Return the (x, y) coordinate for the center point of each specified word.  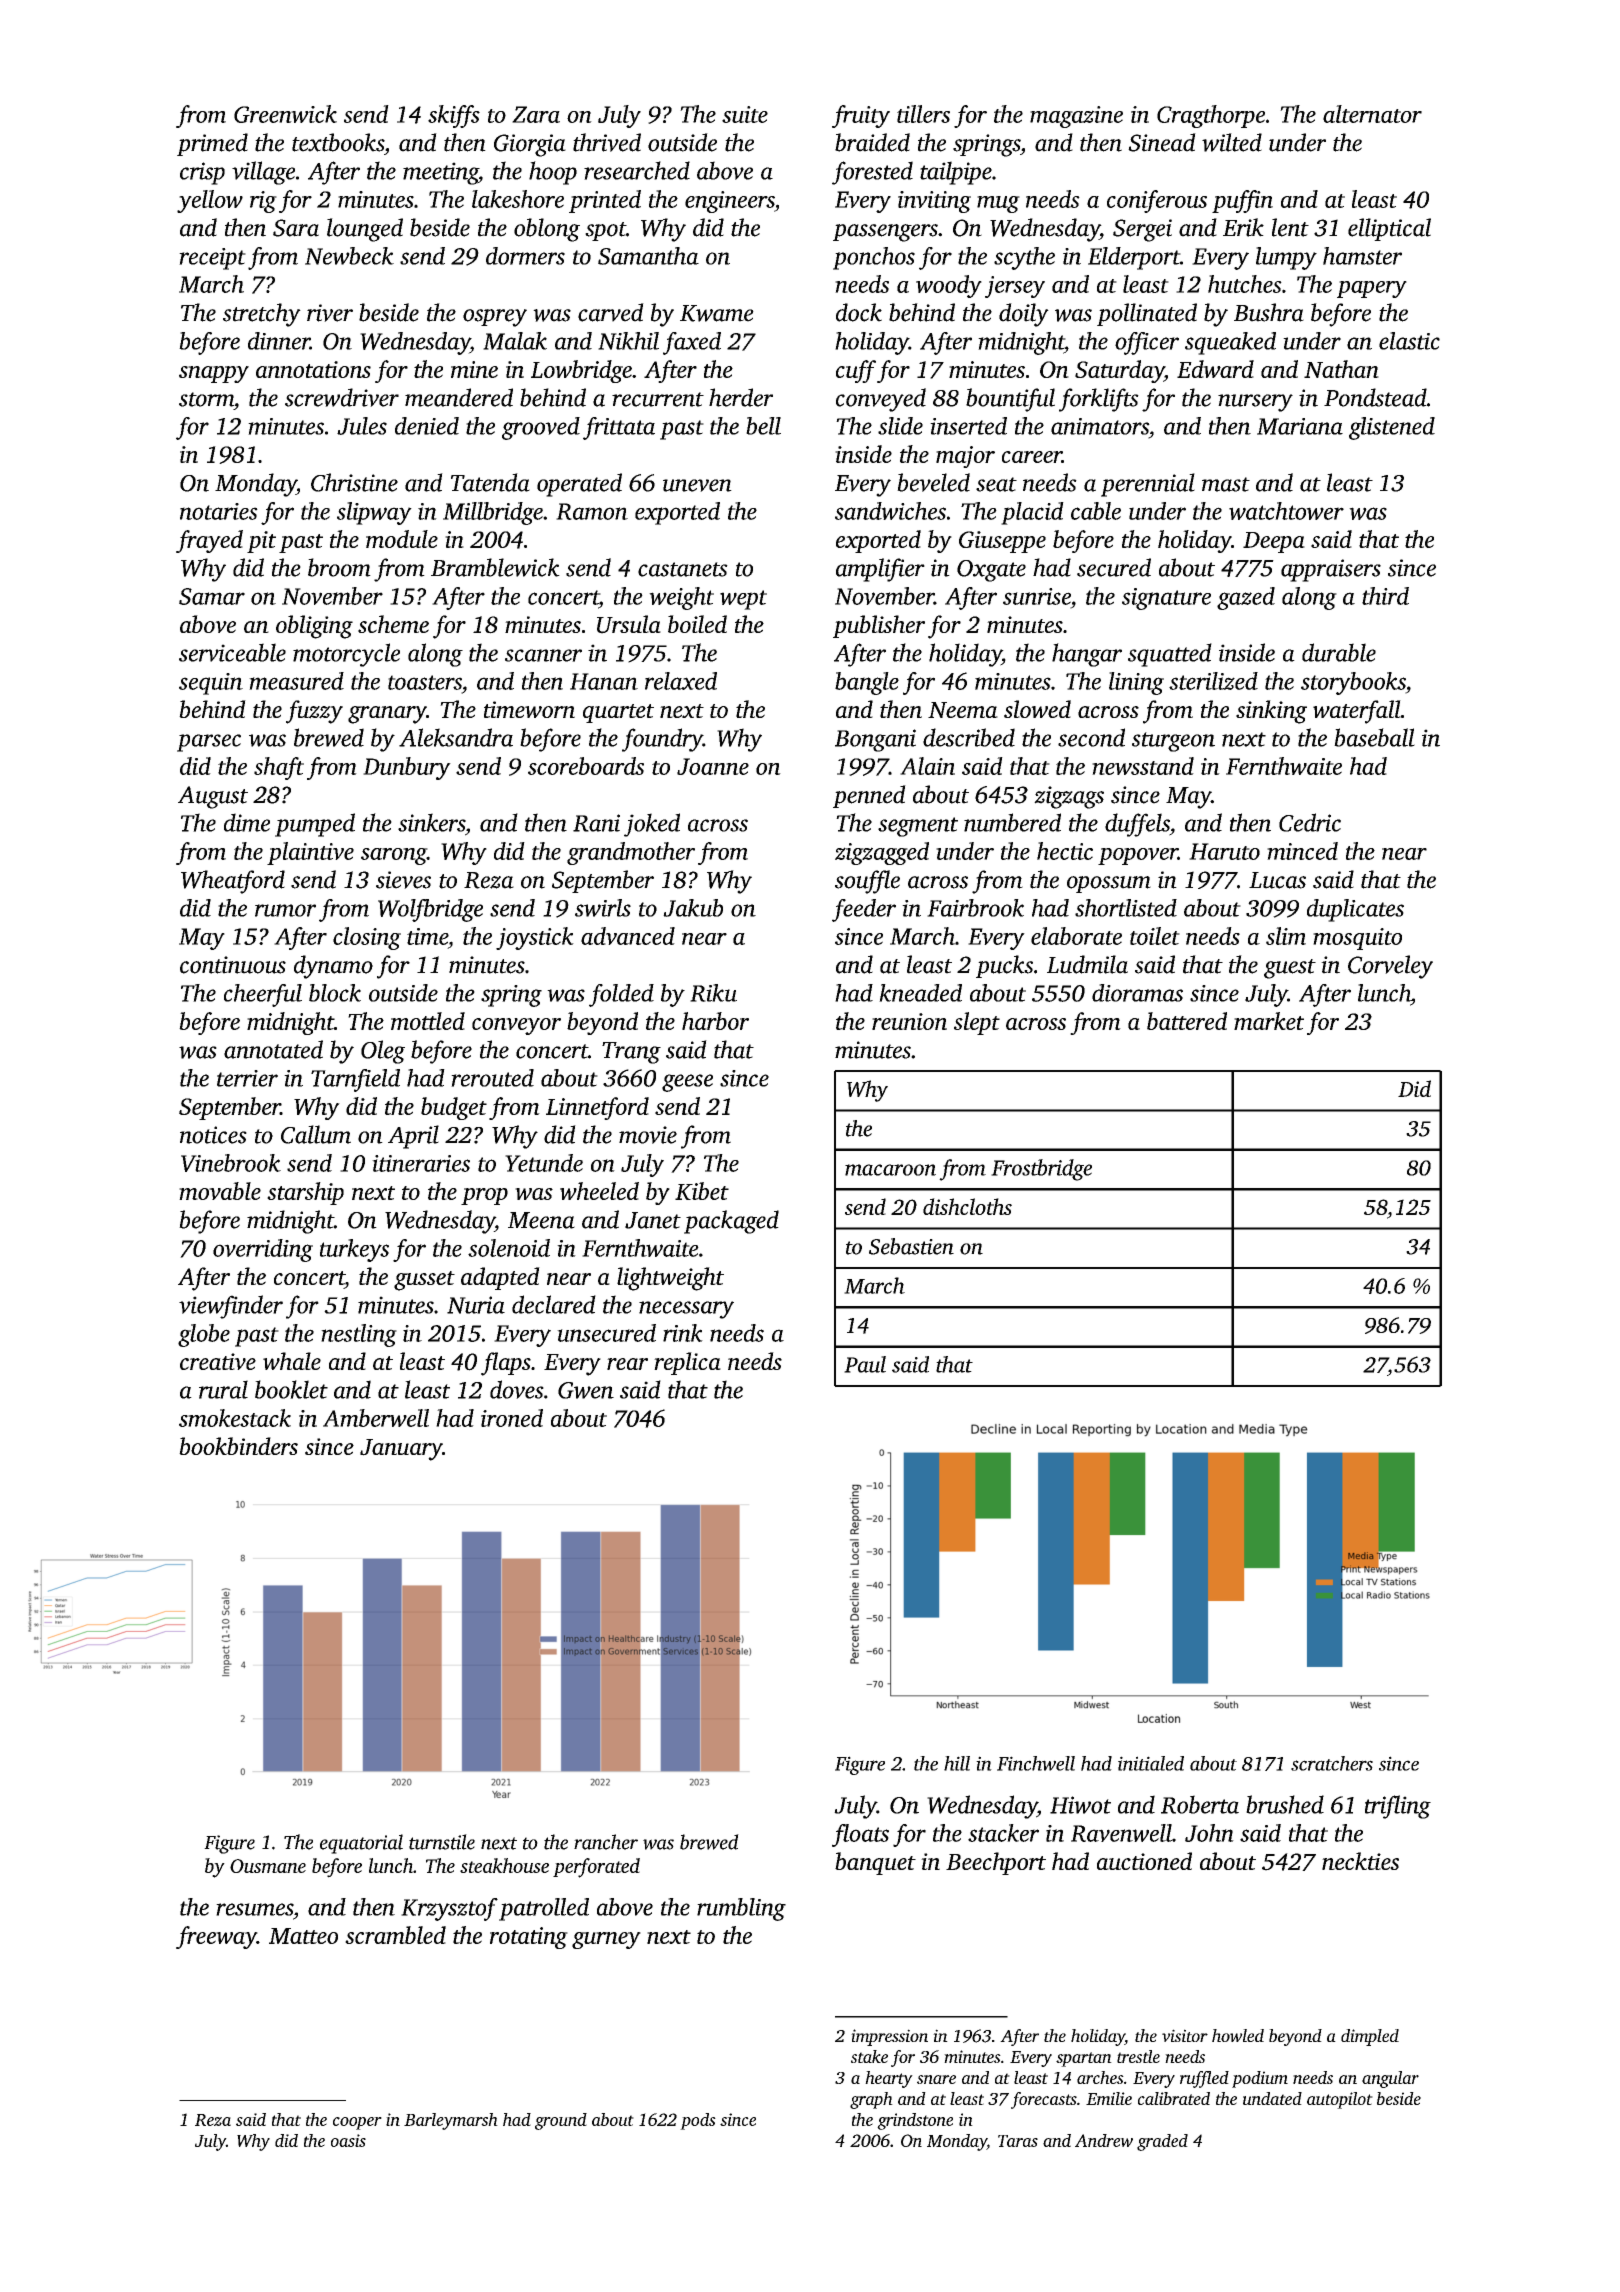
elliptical (1389, 229)
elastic (1409, 341)
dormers (525, 256)
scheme (393, 624)
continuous (233, 965)
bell (763, 426)
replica (687, 1363)
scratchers (1332, 1763)
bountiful (1010, 400)
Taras (1018, 2141)
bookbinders (238, 1446)
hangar (1087, 655)
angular (1390, 2079)
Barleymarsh (451, 2121)
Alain (927, 766)
